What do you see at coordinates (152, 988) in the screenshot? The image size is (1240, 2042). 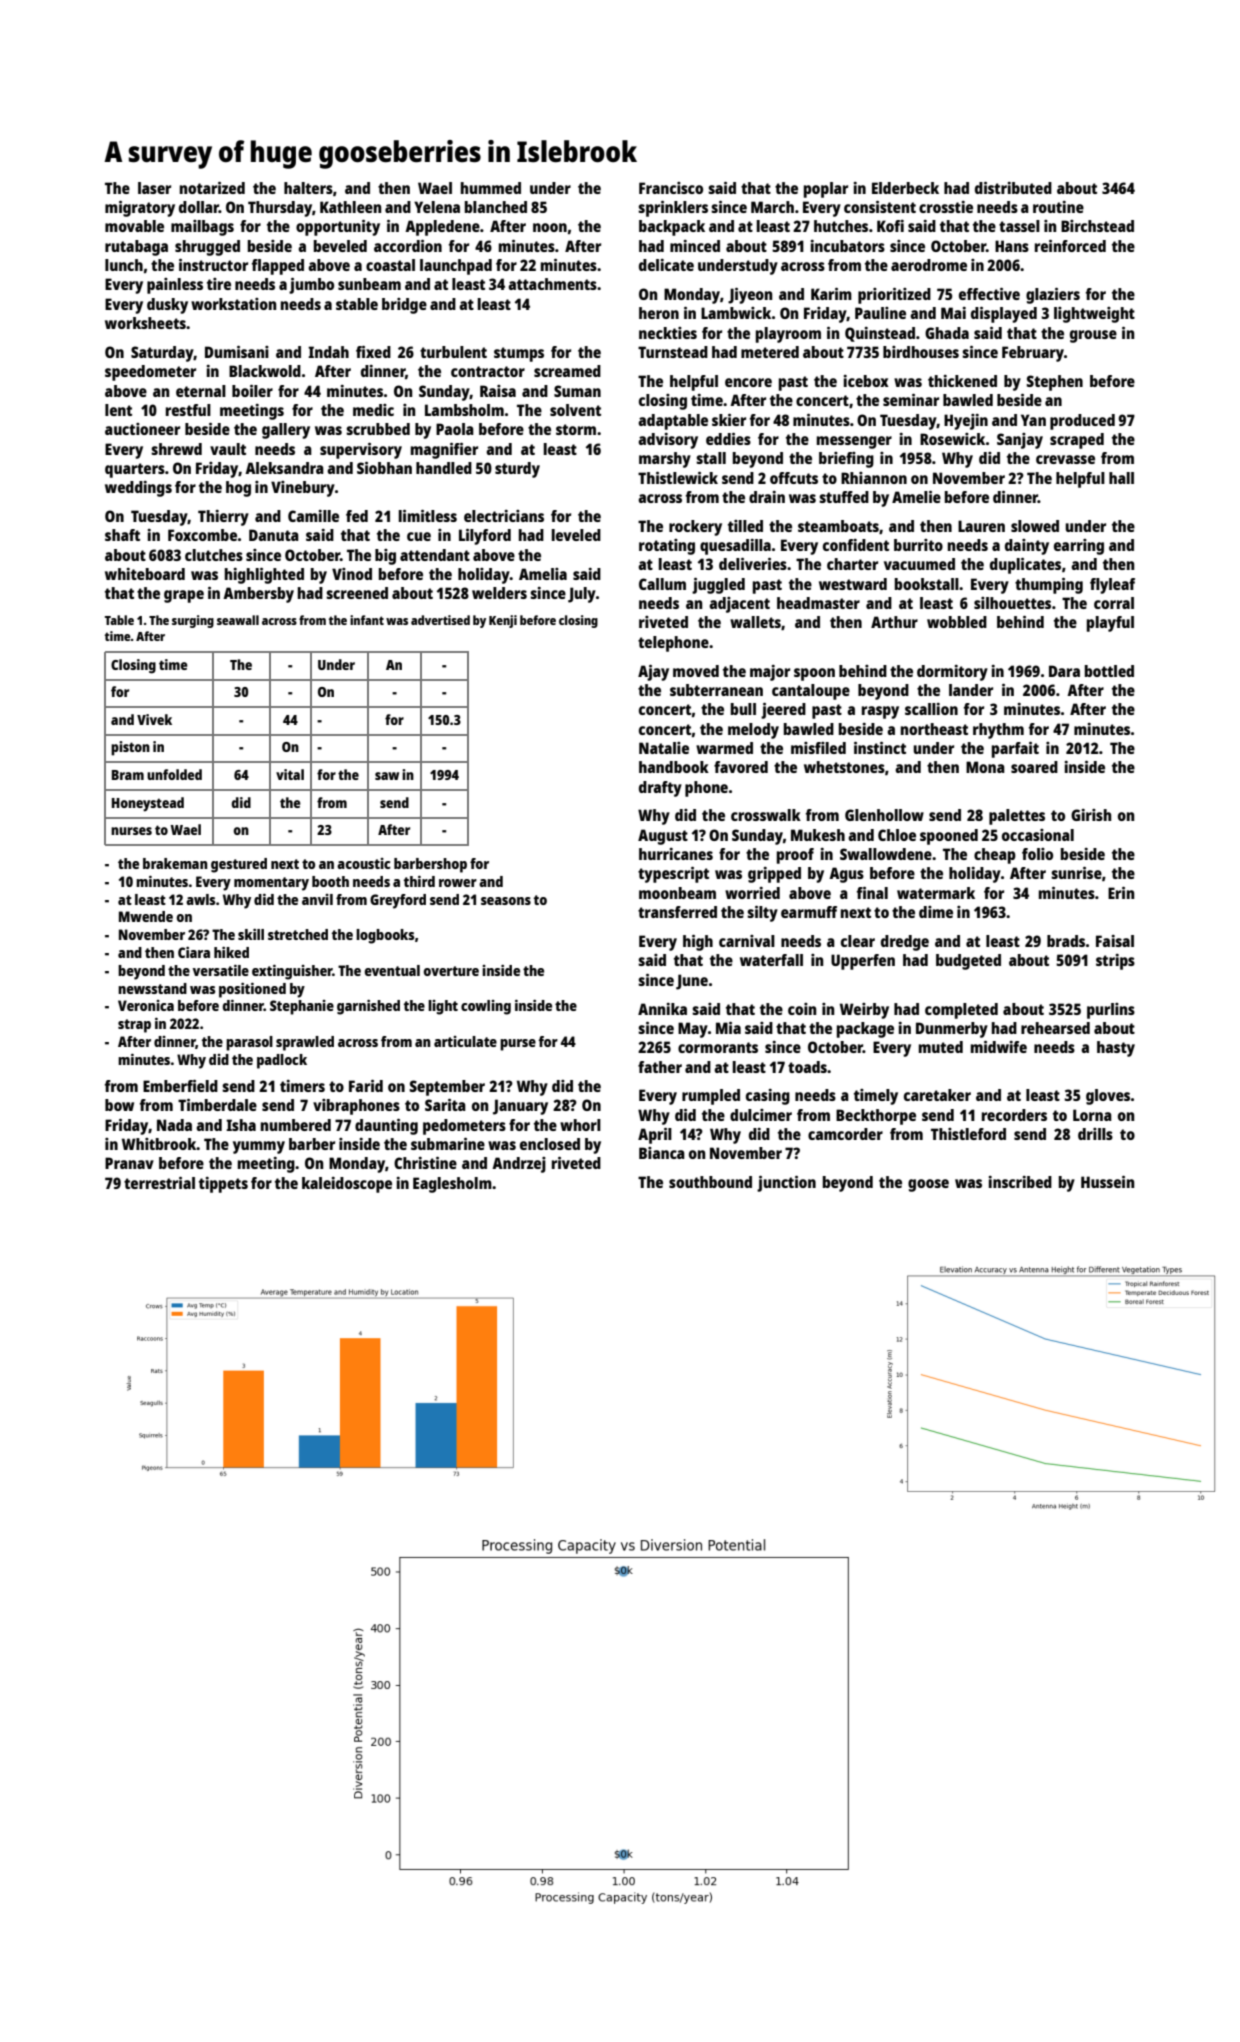 I see `newsstand` at bounding box center [152, 988].
